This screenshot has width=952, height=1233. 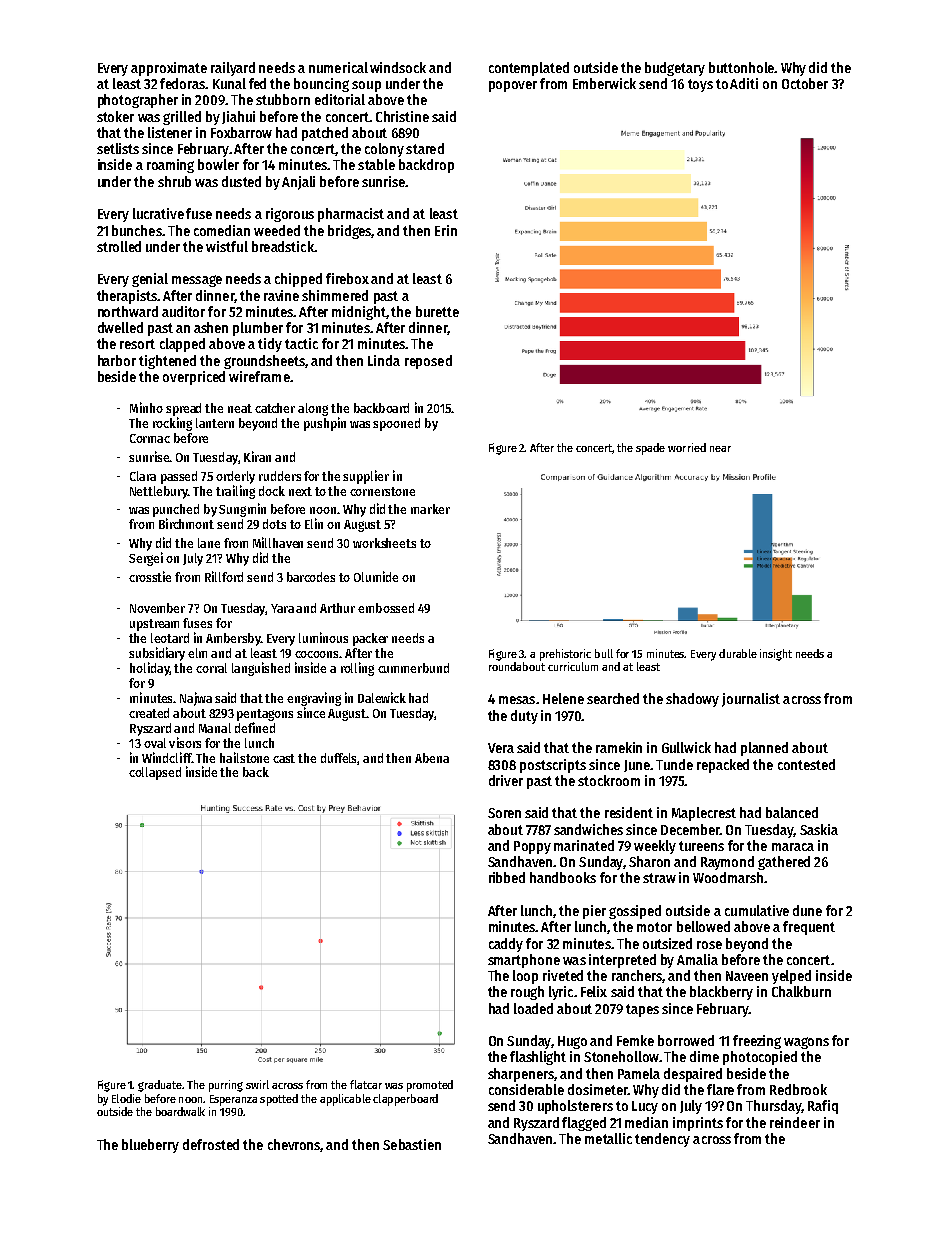 I want to click on wistful, so click(x=227, y=246).
